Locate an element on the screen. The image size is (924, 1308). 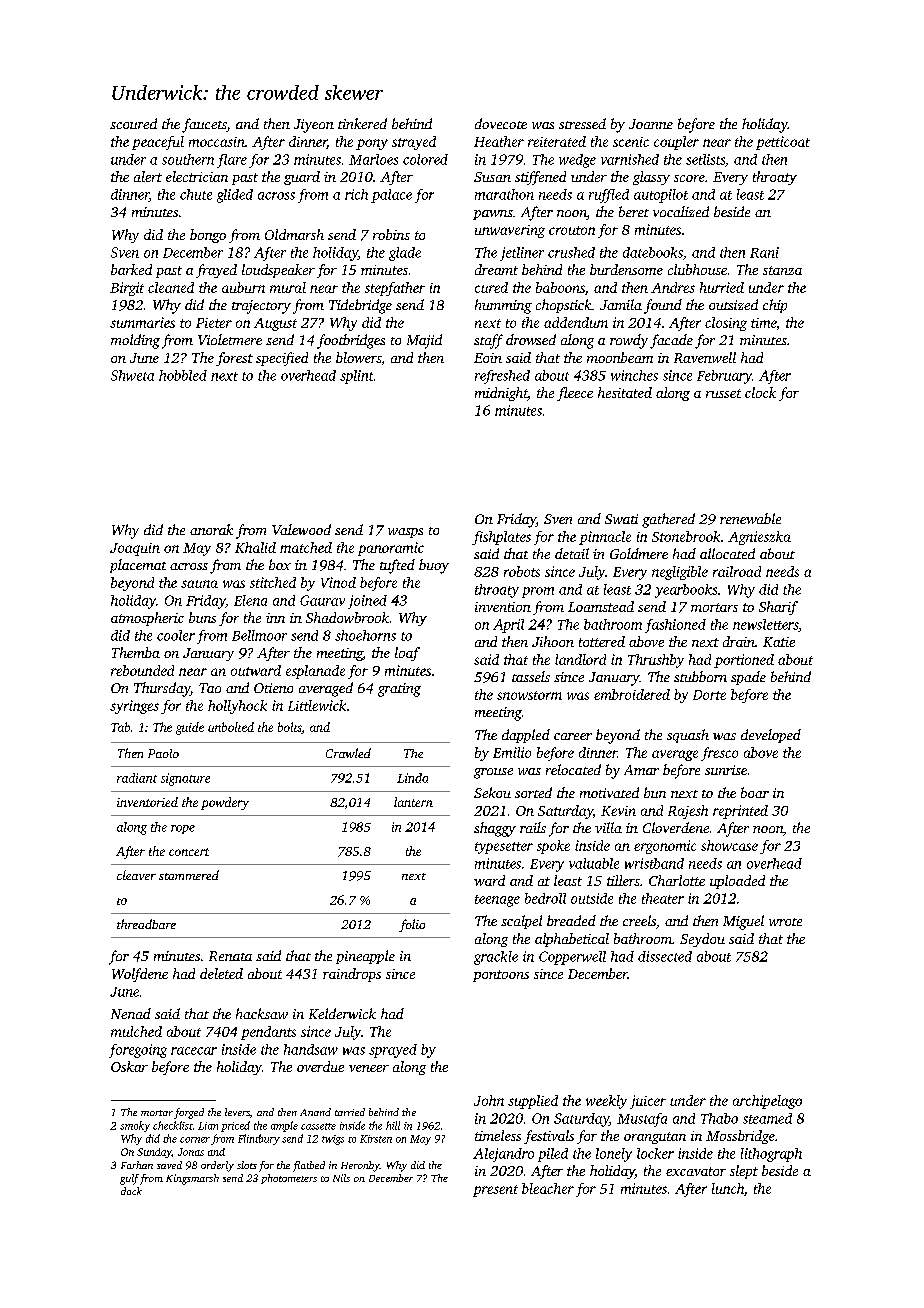
scenic is located at coordinates (631, 142).
